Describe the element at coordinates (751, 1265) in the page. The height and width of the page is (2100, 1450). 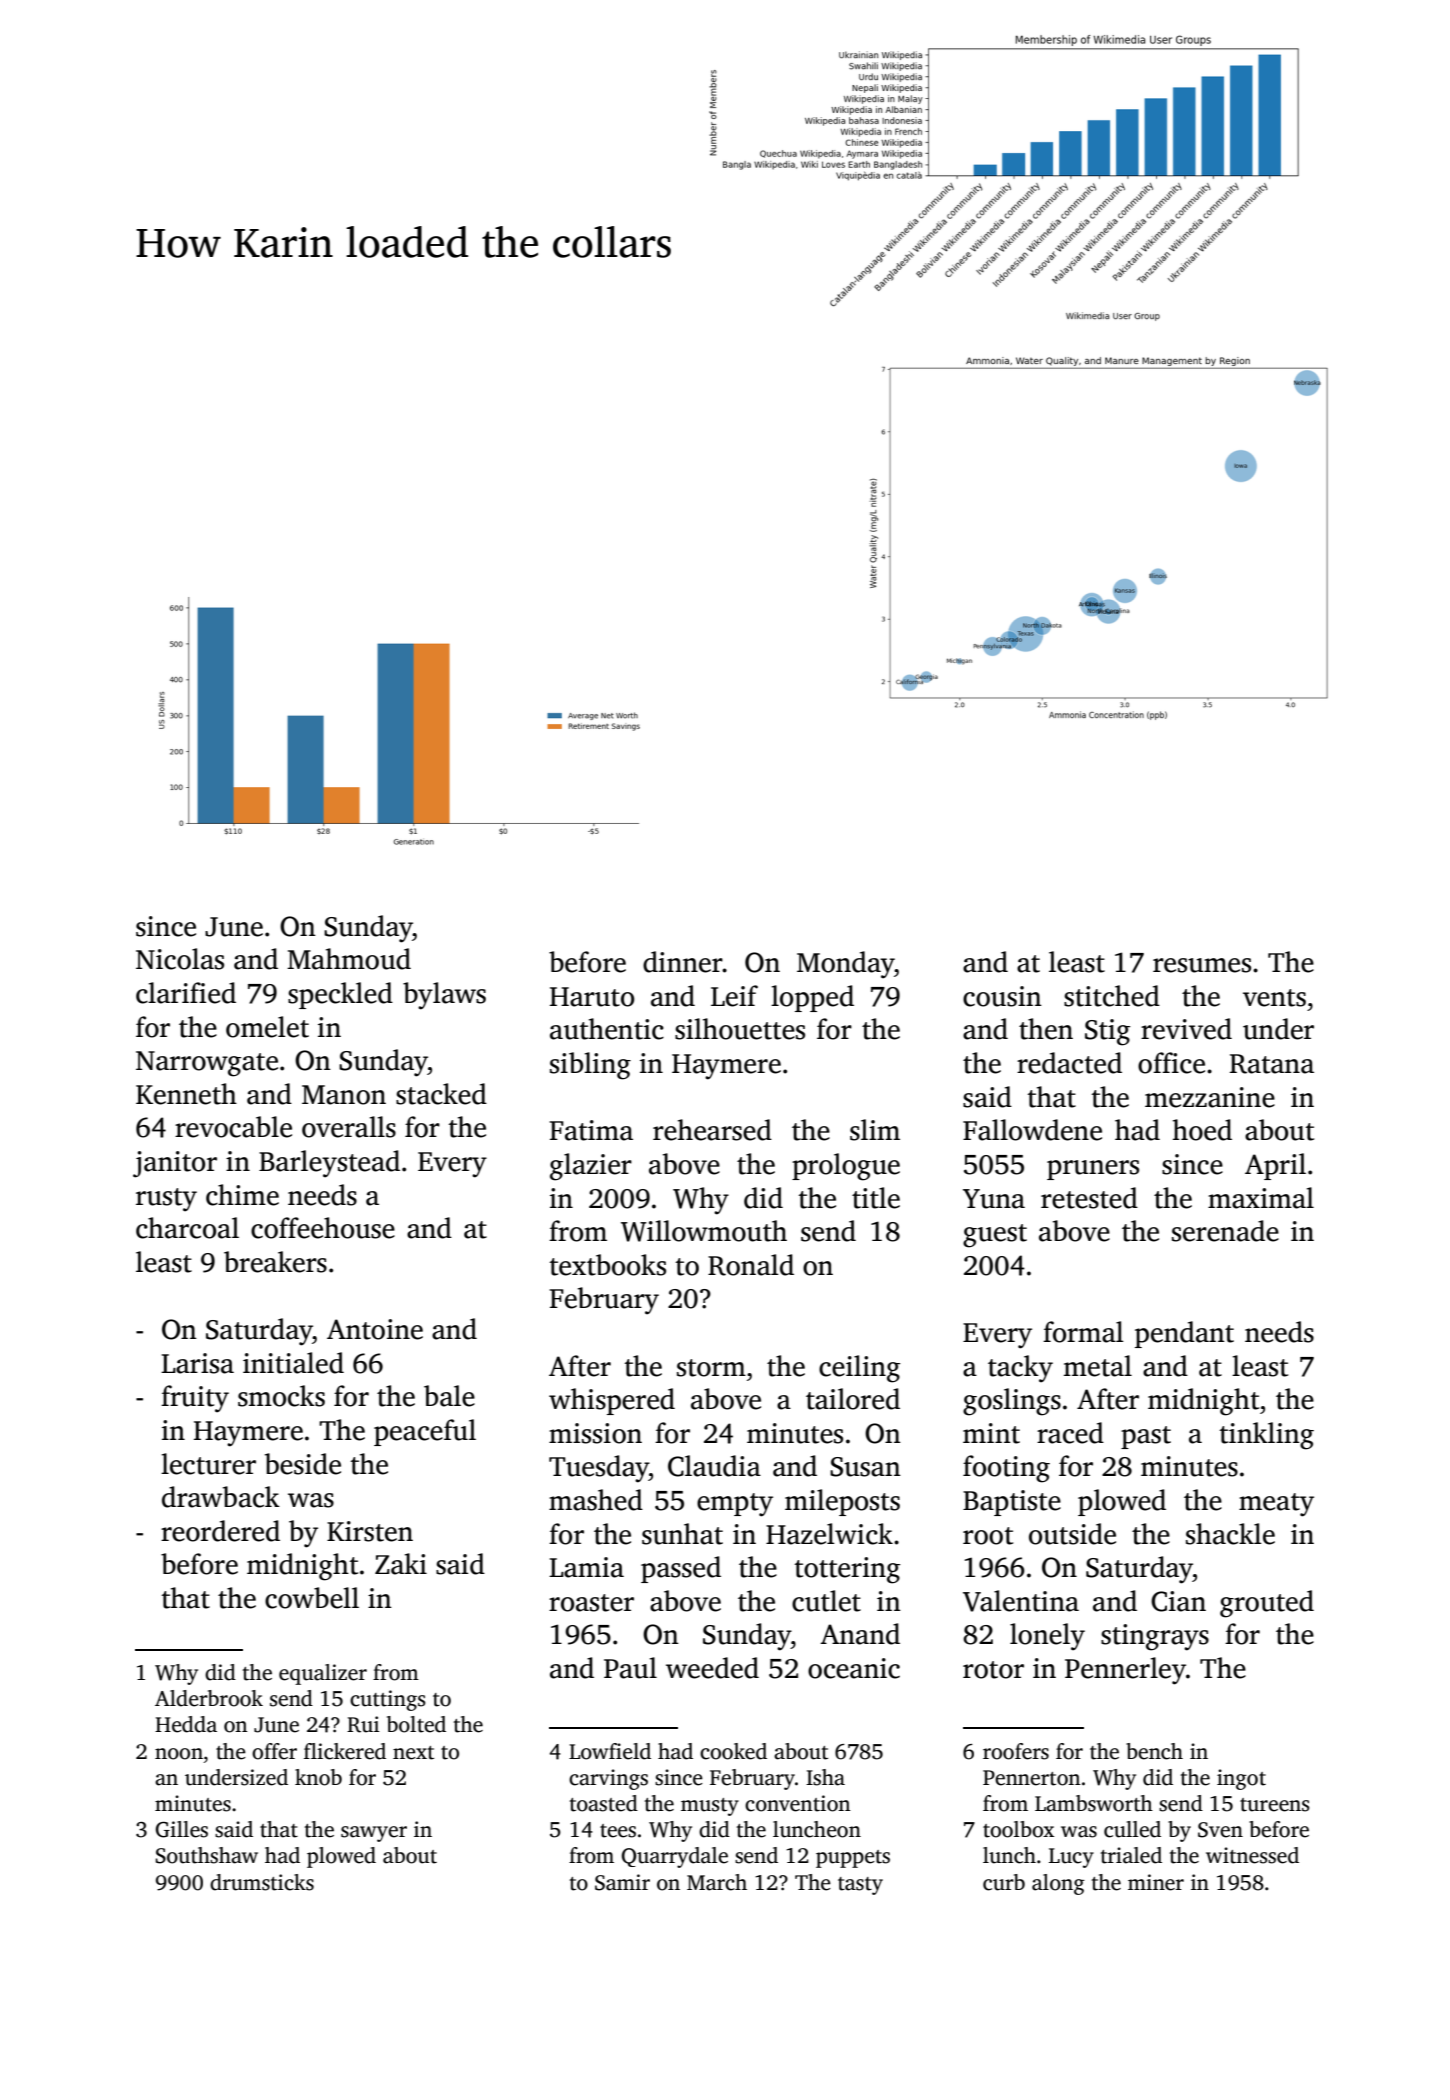
I see `Ronald` at that location.
